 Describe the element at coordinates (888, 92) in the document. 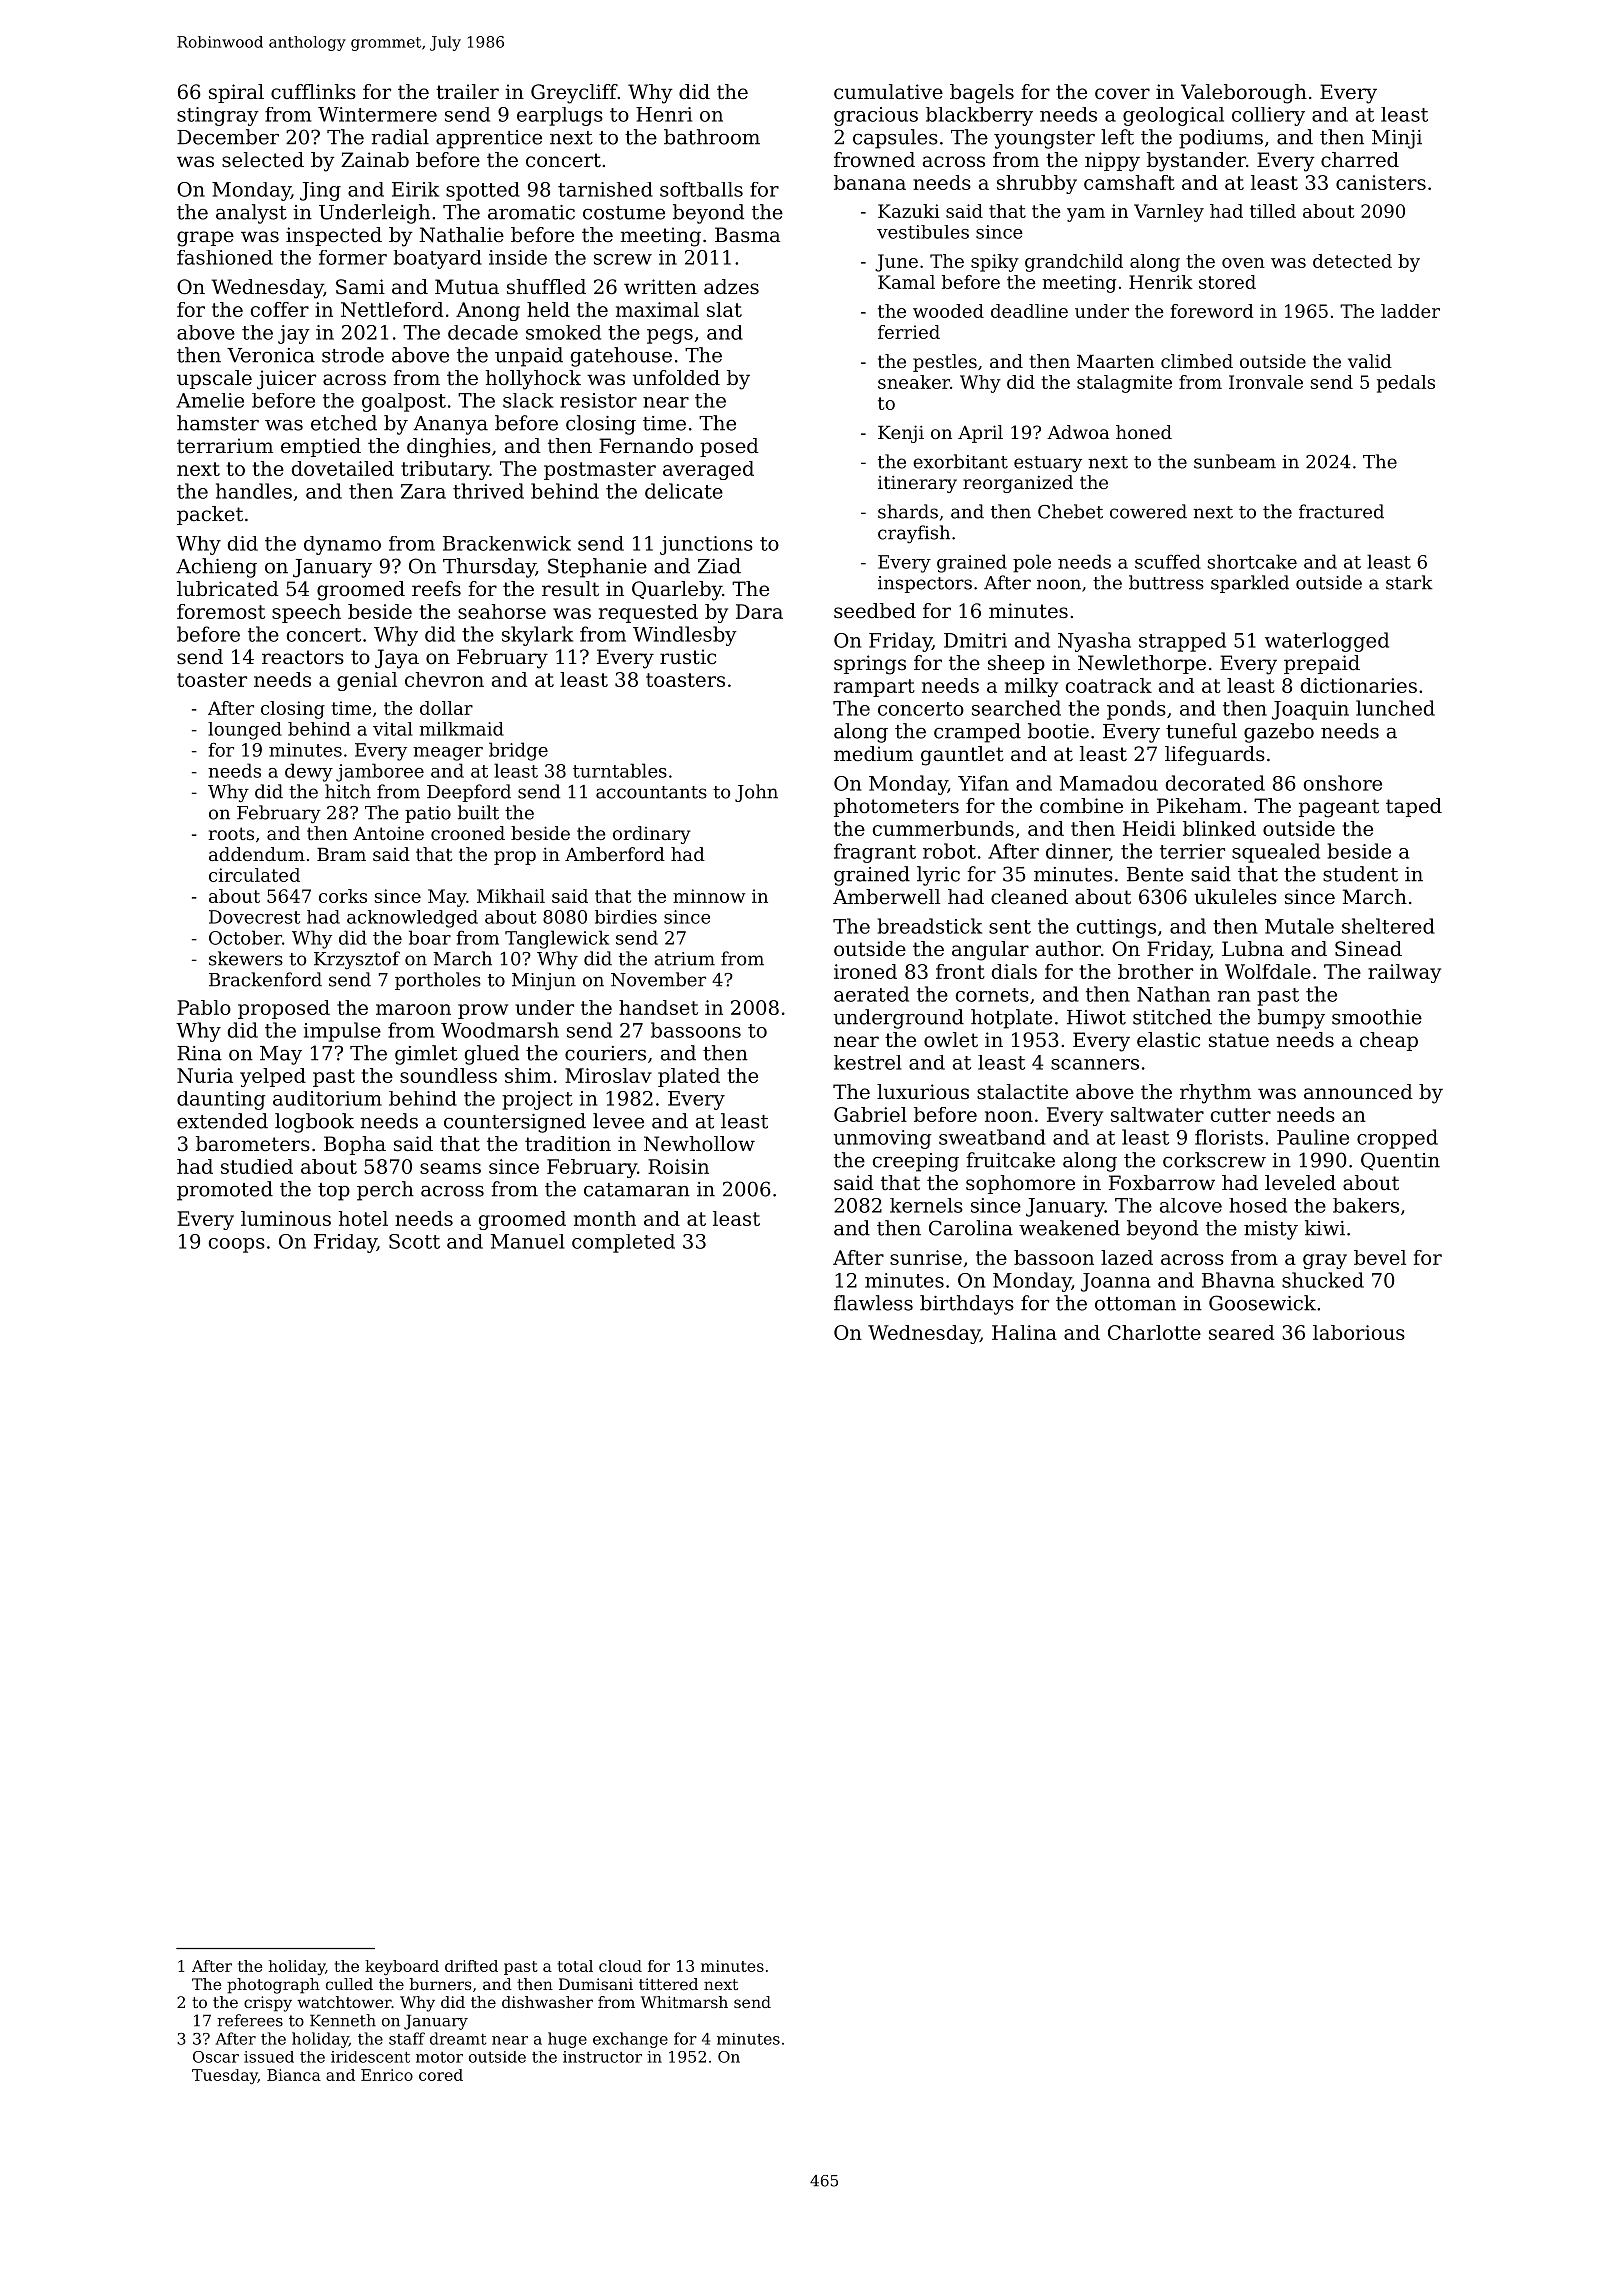

I see `cumulative` at that location.
